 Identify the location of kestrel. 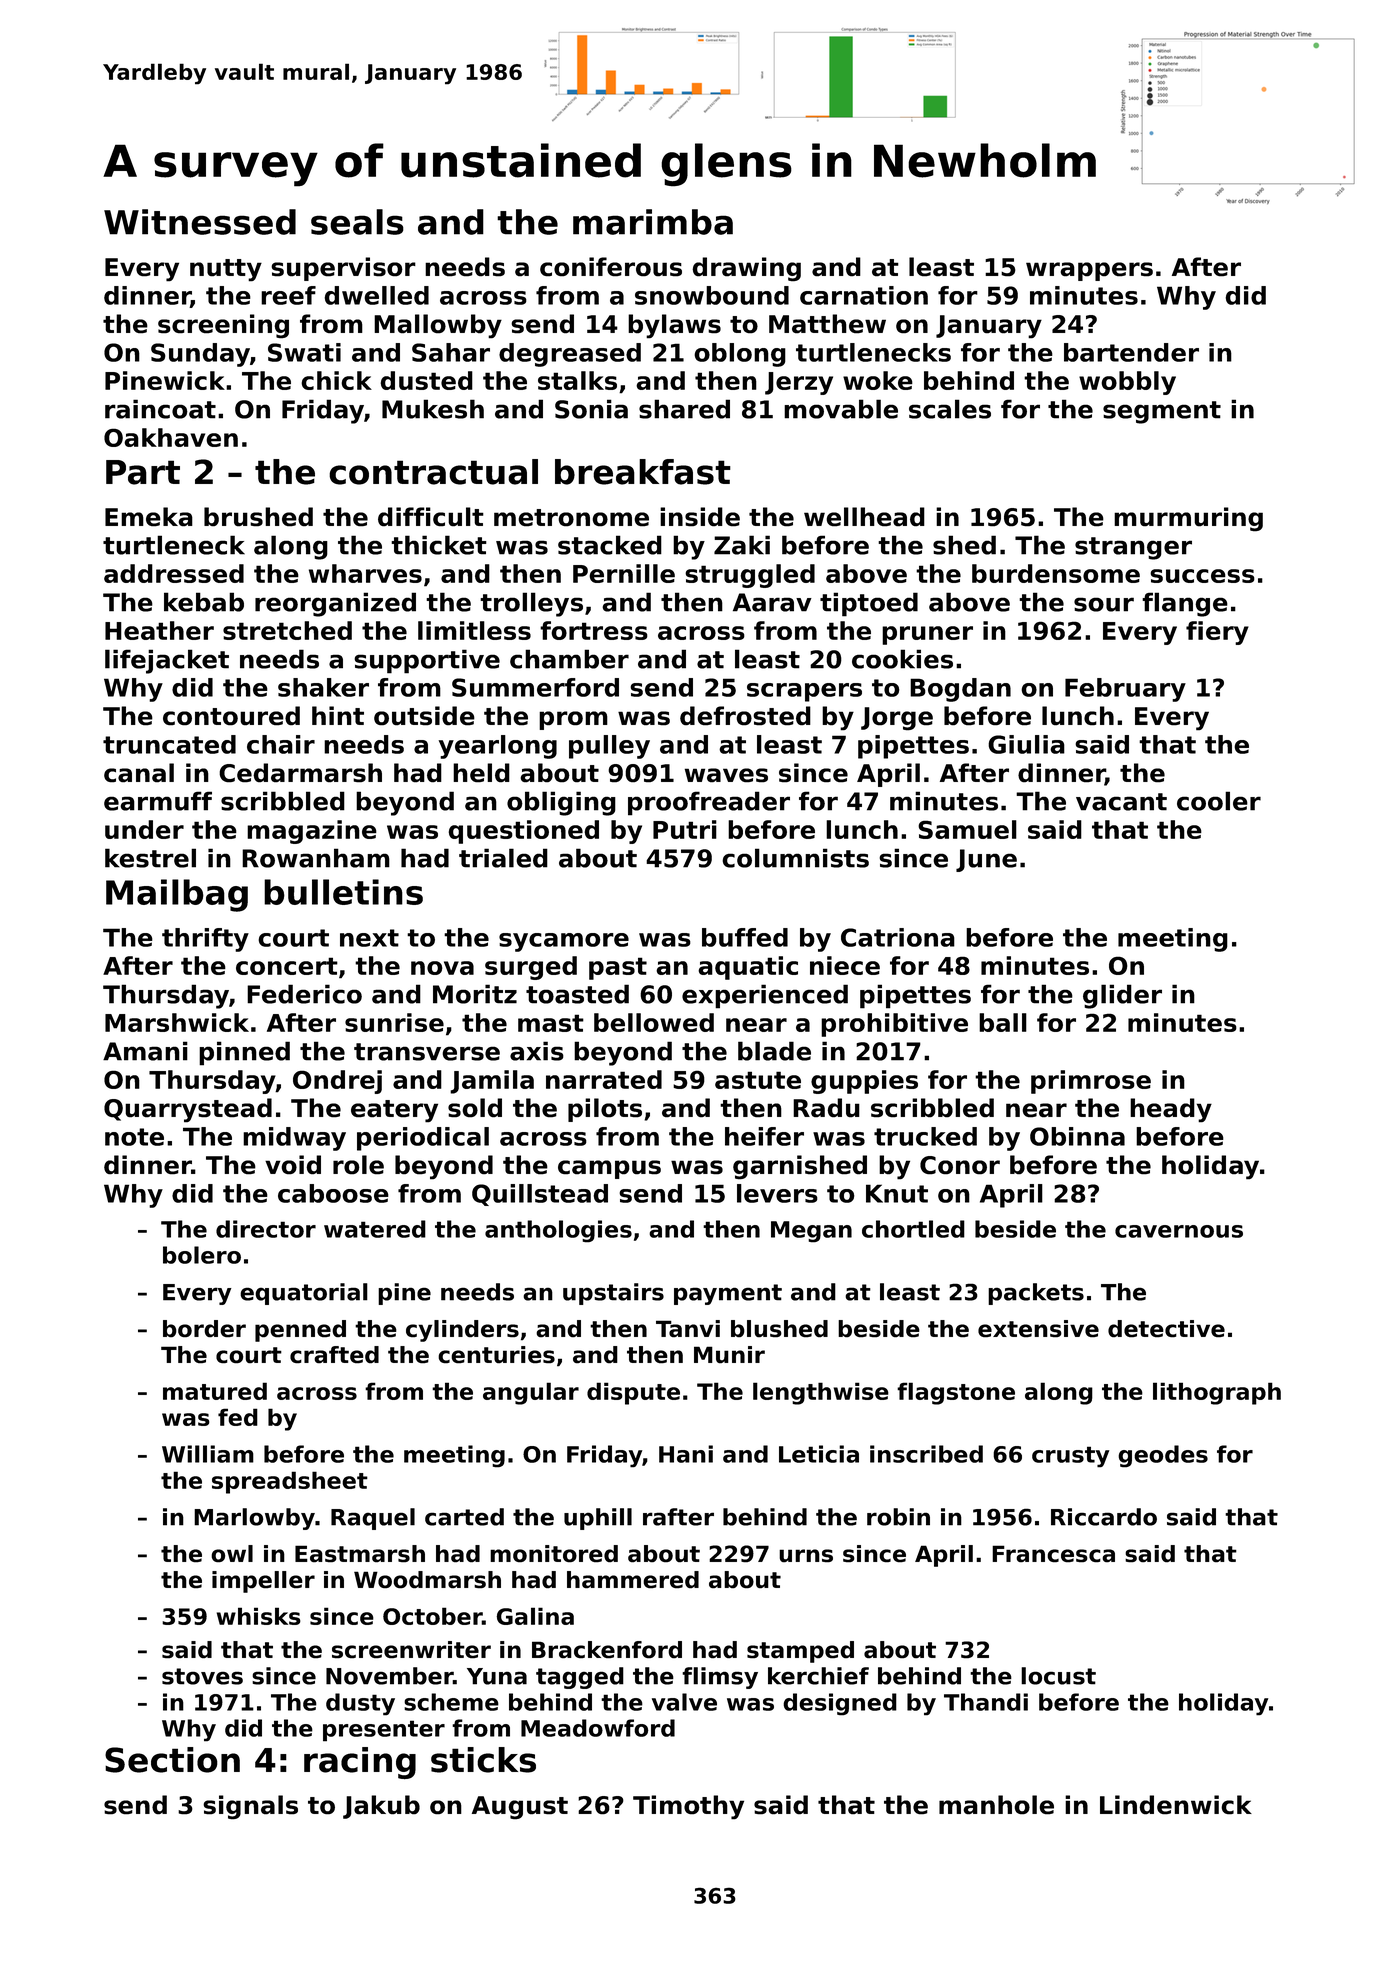
(150, 858).
